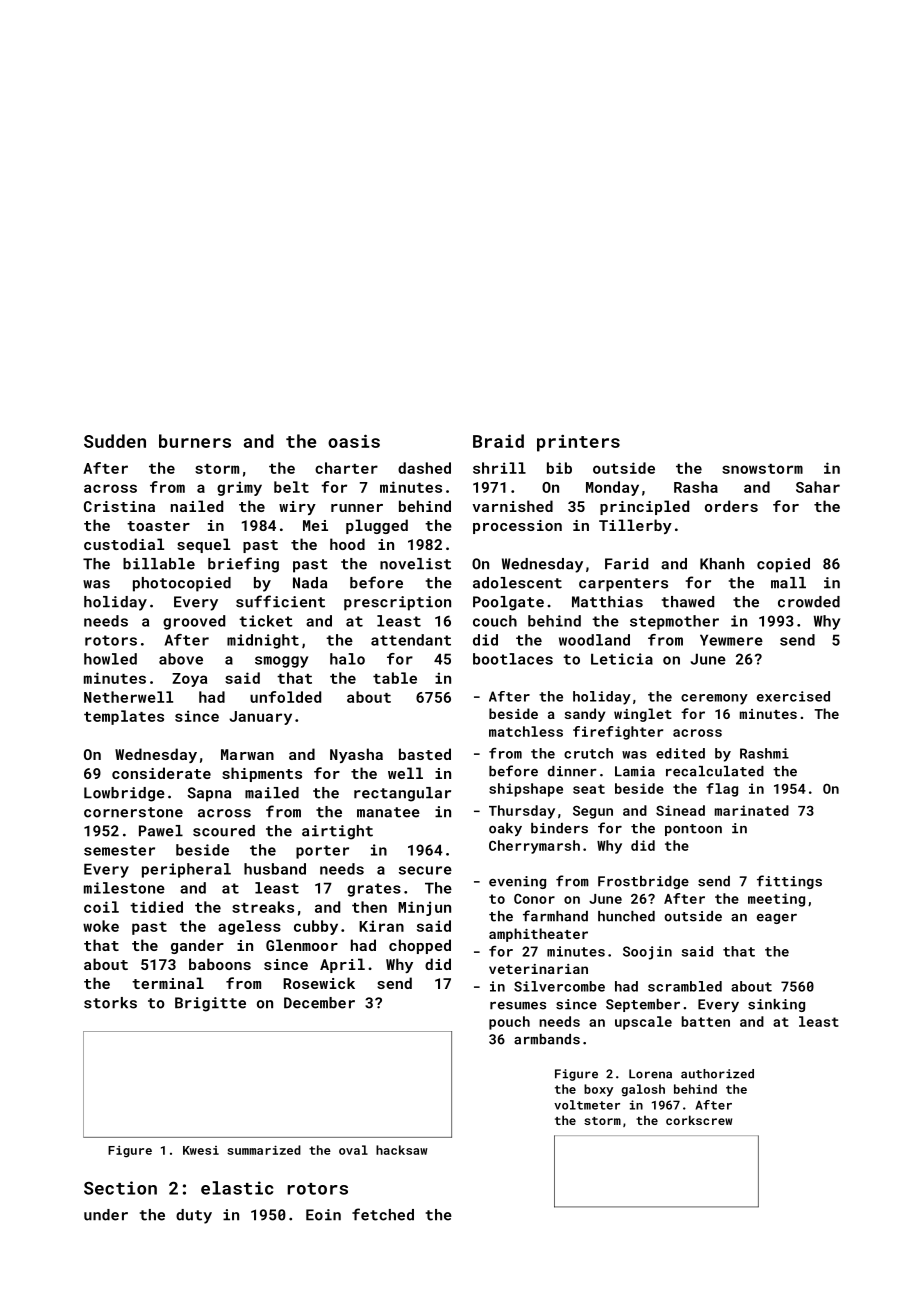  What do you see at coordinates (395, 678) in the image?
I see `table` at bounding box center [395, 678].
